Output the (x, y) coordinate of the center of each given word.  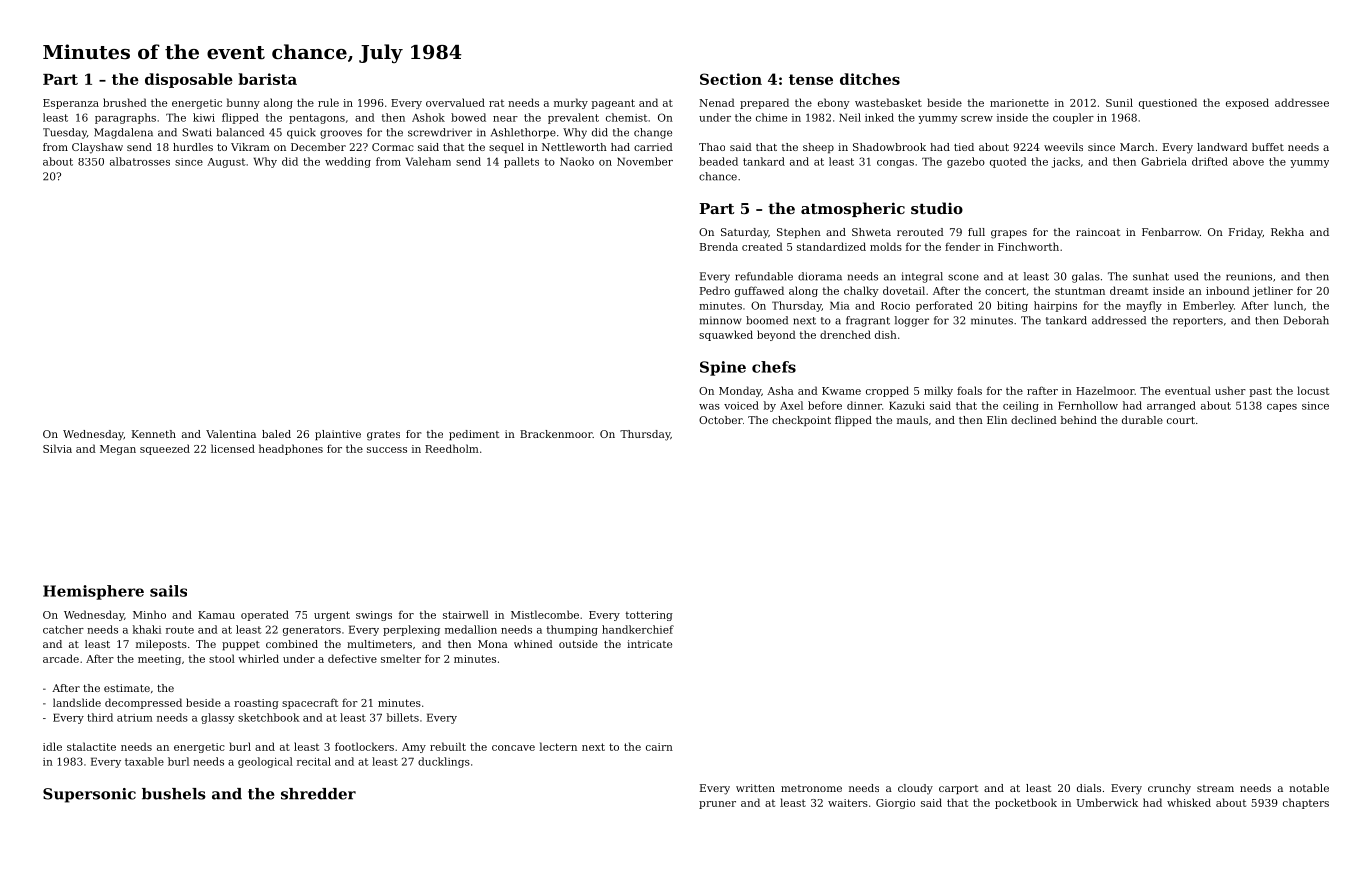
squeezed (165, 449)
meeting (159, 660)
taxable (144, 761)
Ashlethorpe (523, 133)
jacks (1066, 162)
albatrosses (140, 161)
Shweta (871, 232)
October (721, 420)
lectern (558, 746)
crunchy (1169, 789)
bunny (243, 103)
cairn (659, 747)
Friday (1246, 233)
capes (1282, 408)
